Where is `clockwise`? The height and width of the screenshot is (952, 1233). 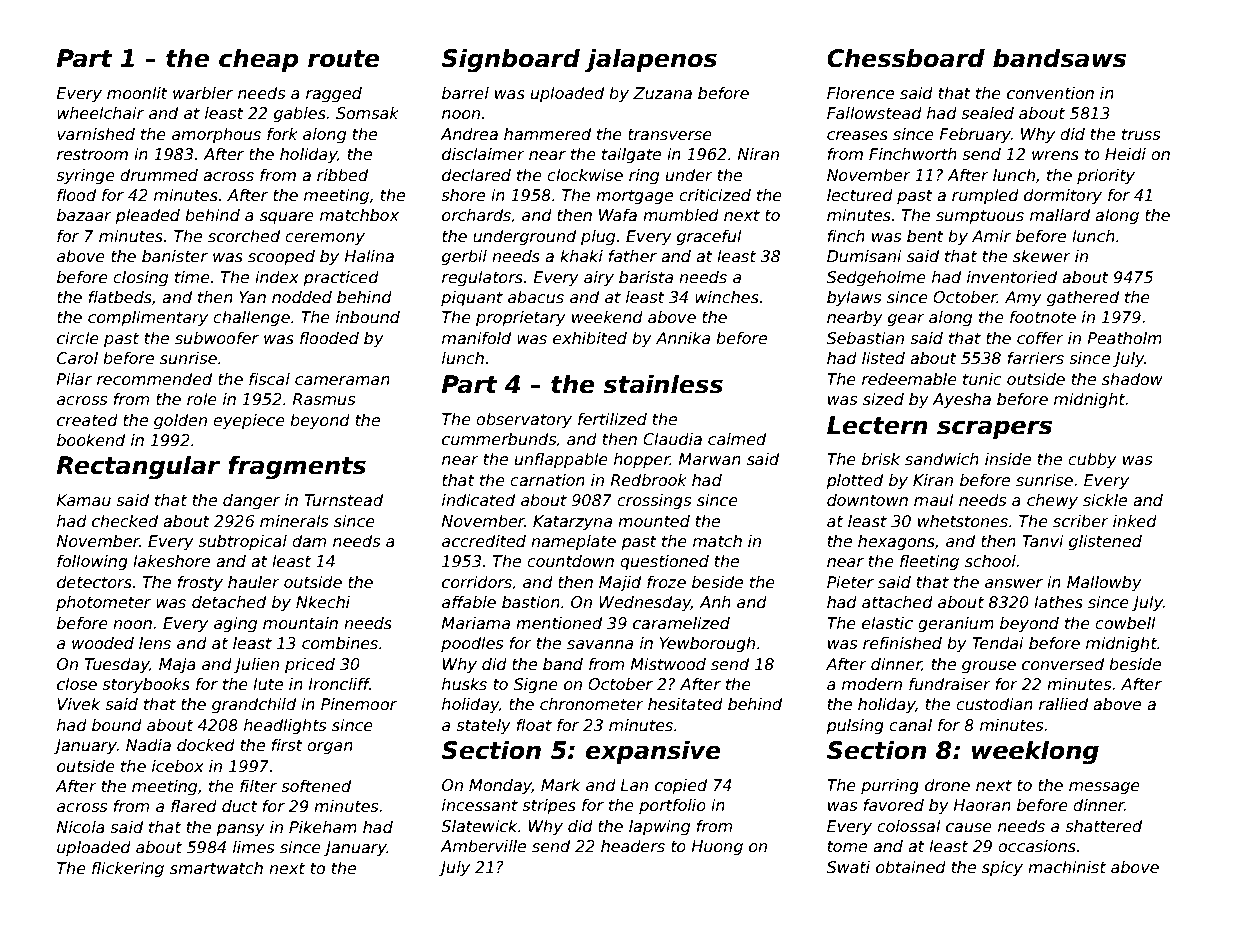 clockwise is located at coordinates (585, 175).
